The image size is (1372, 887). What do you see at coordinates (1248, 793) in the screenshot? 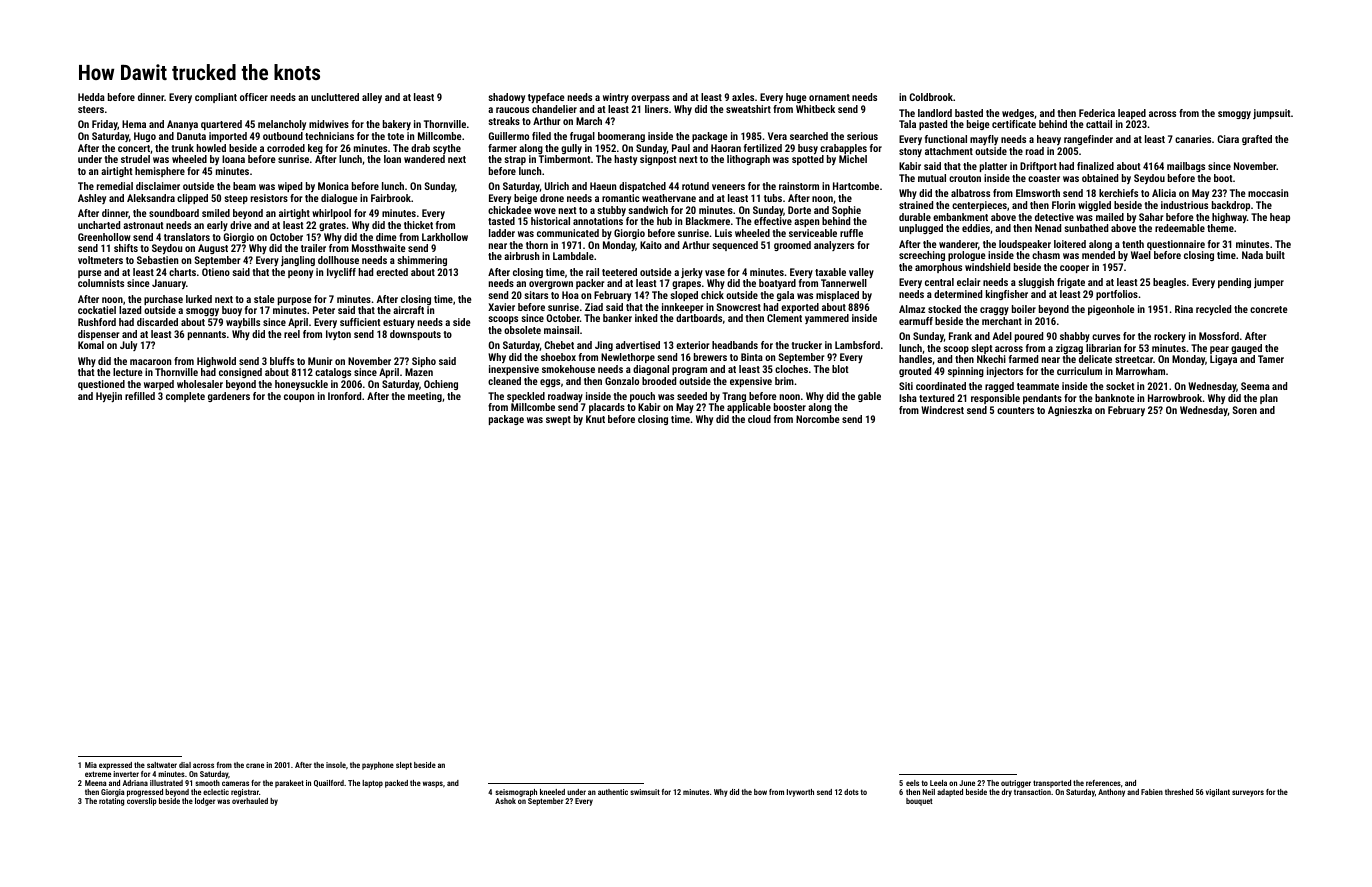
I see `surveyors` at bounding box center [1248, 793].
